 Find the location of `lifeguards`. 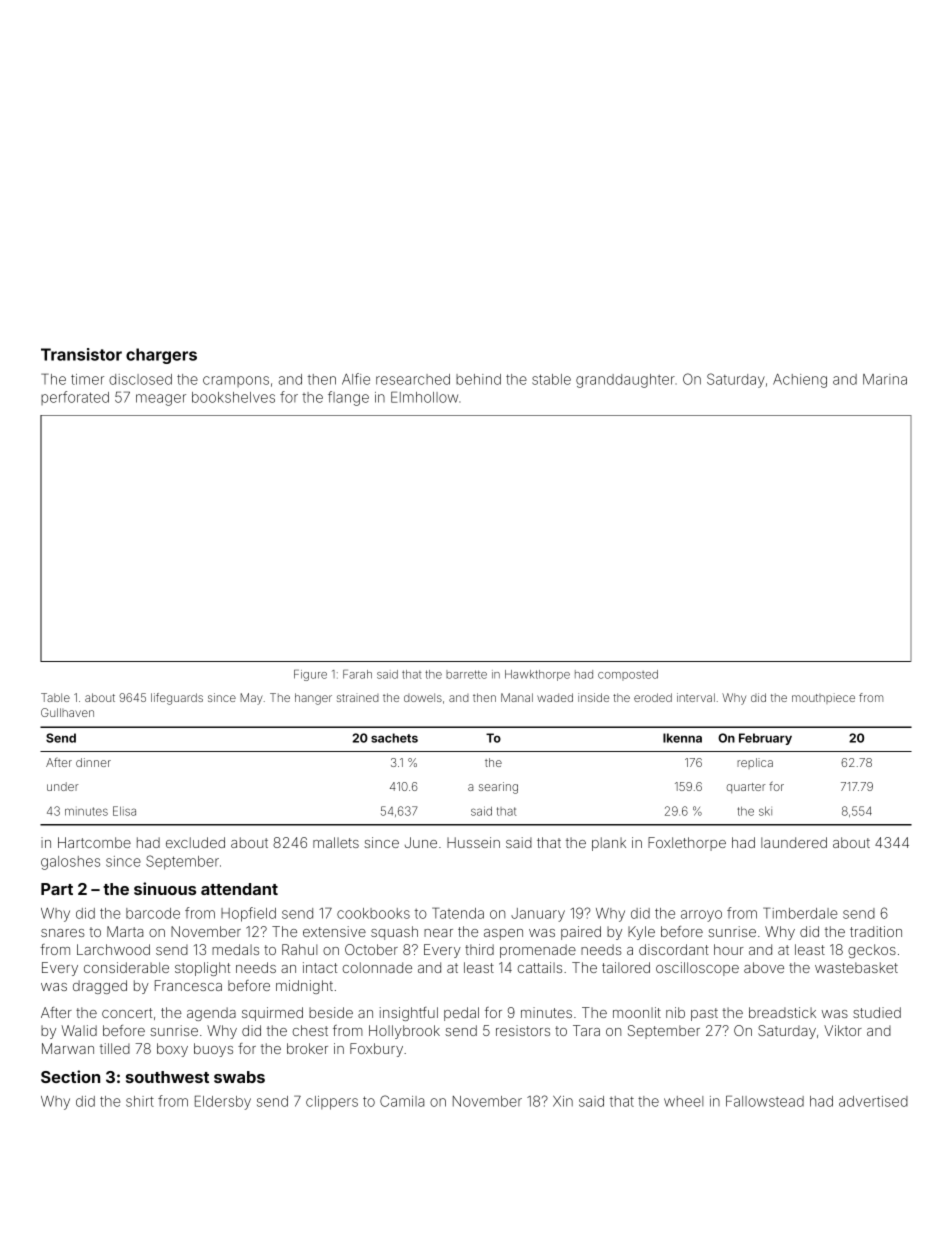

lifeguards is located at coordinates (177, 699).
